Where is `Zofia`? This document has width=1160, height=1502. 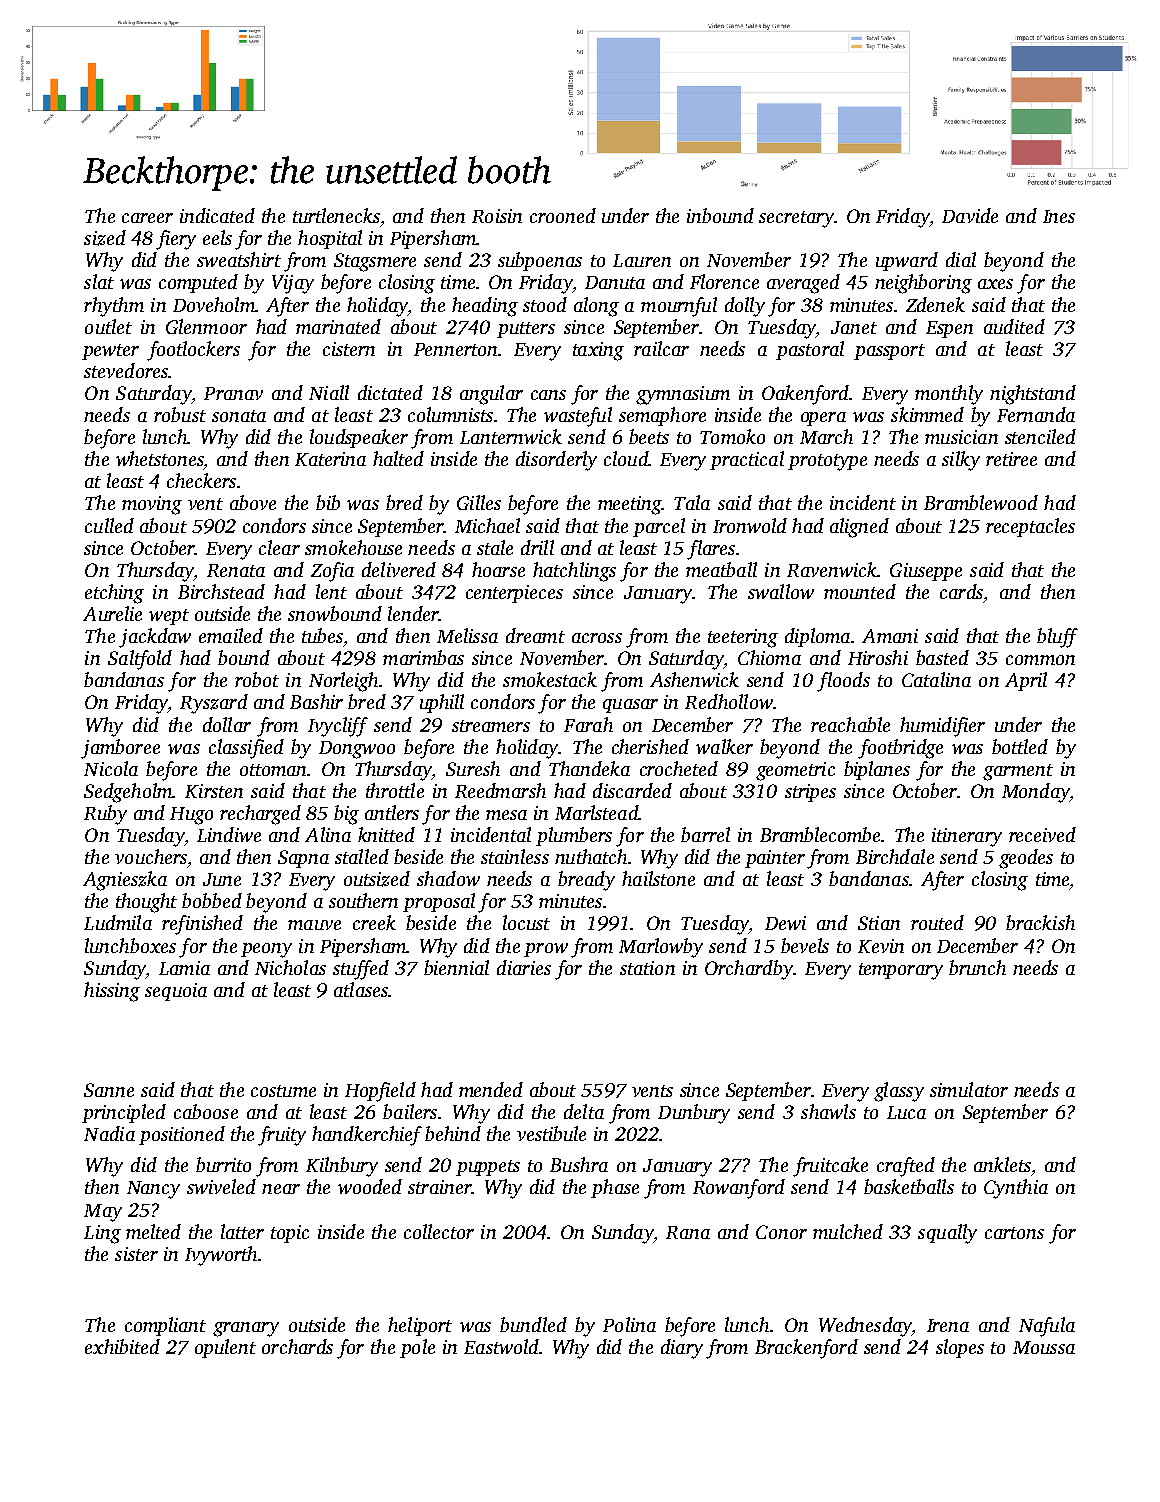 Zofia is located at coordinates (332, 572).
